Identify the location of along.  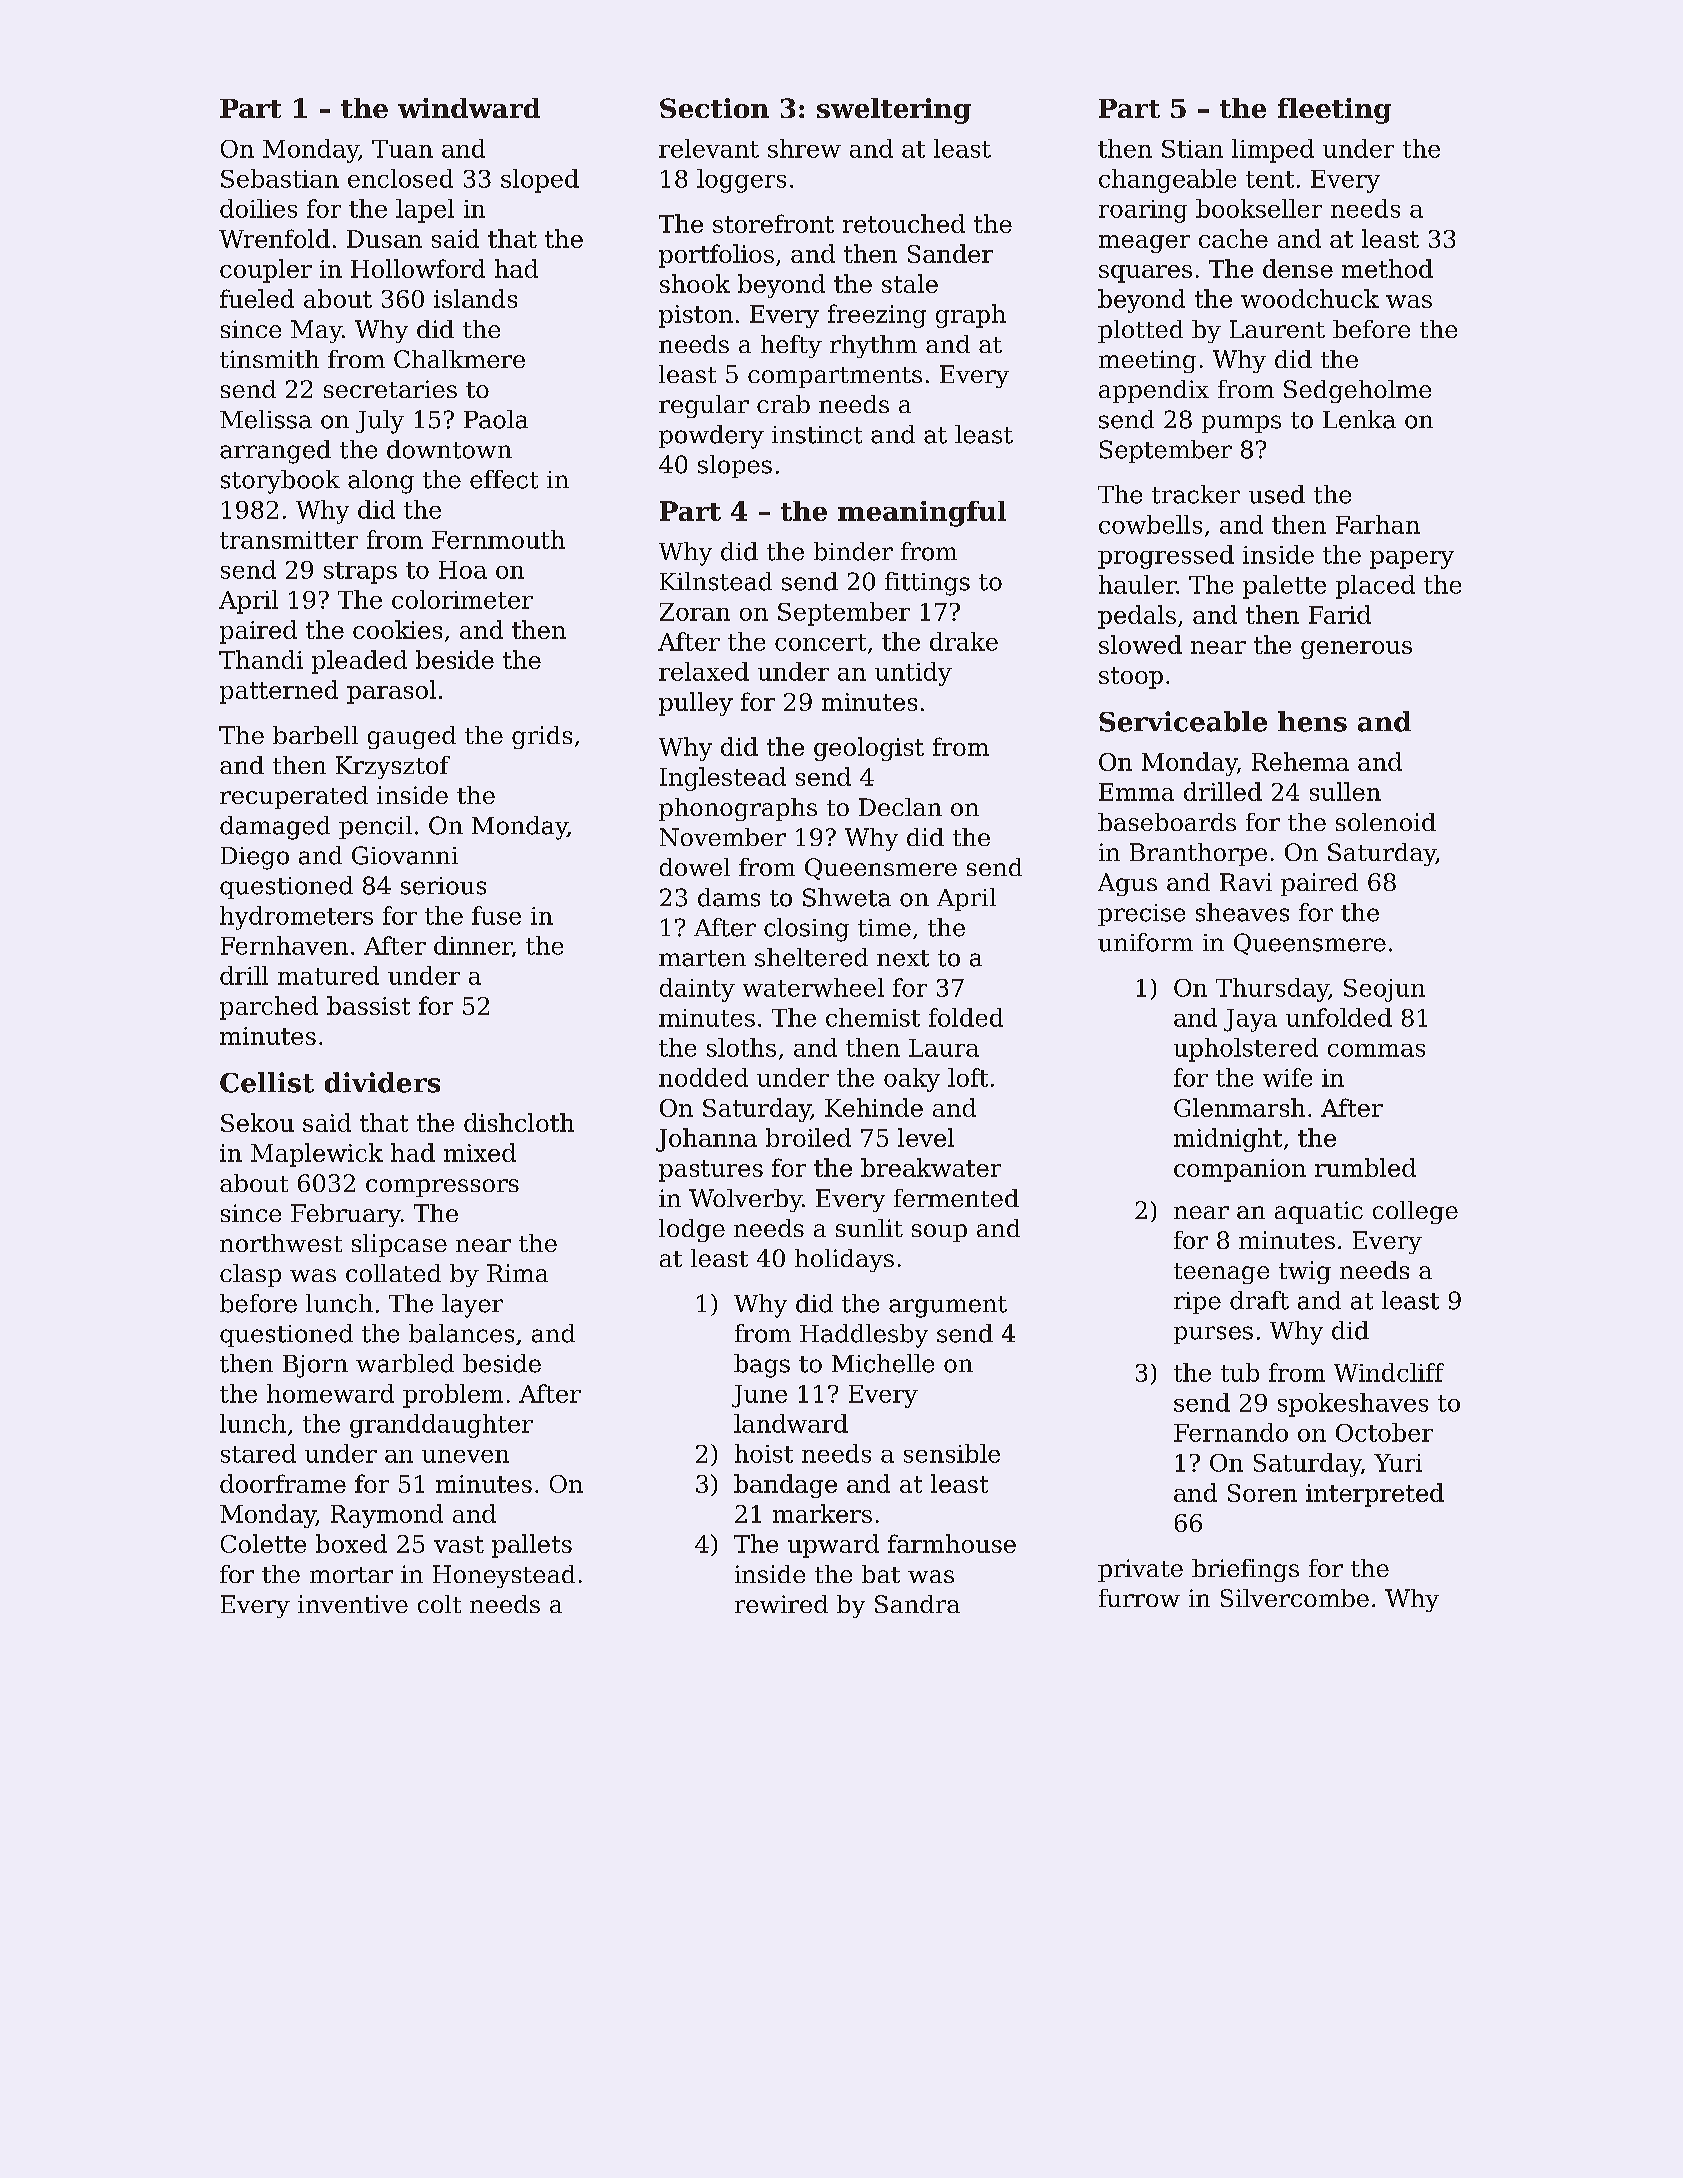
(381, 482).
